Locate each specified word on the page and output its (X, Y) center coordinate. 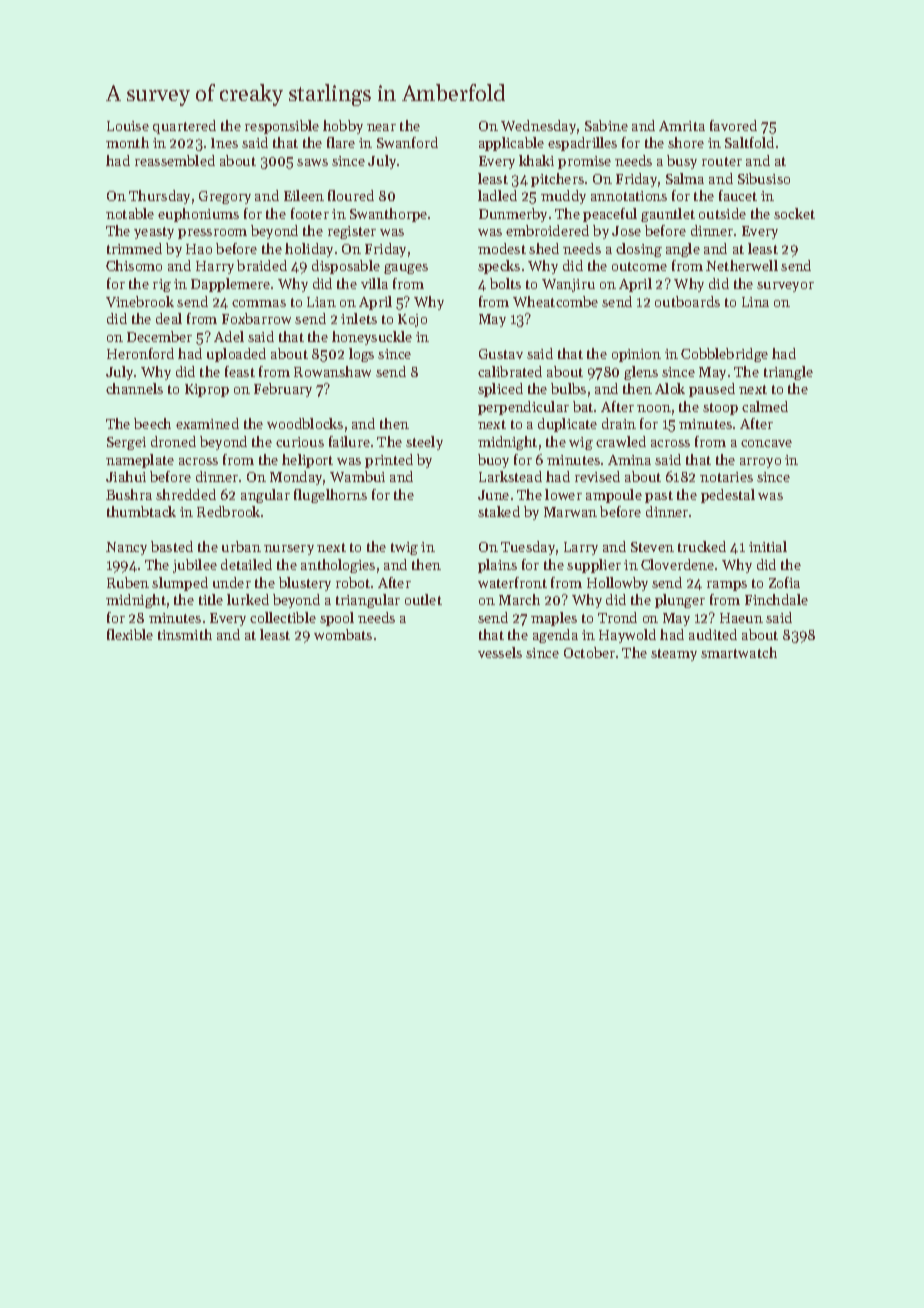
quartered (184, 127)
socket (794, 213)
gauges (406, 269)
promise (584, 162)
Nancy (126, 548)
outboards (687, 301)
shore (686, 142)
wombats (343, 634)
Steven (652, 547)
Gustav (501, 354)
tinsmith (185, 634)
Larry (581, 548)
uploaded (236, 355)
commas (259, 303)
